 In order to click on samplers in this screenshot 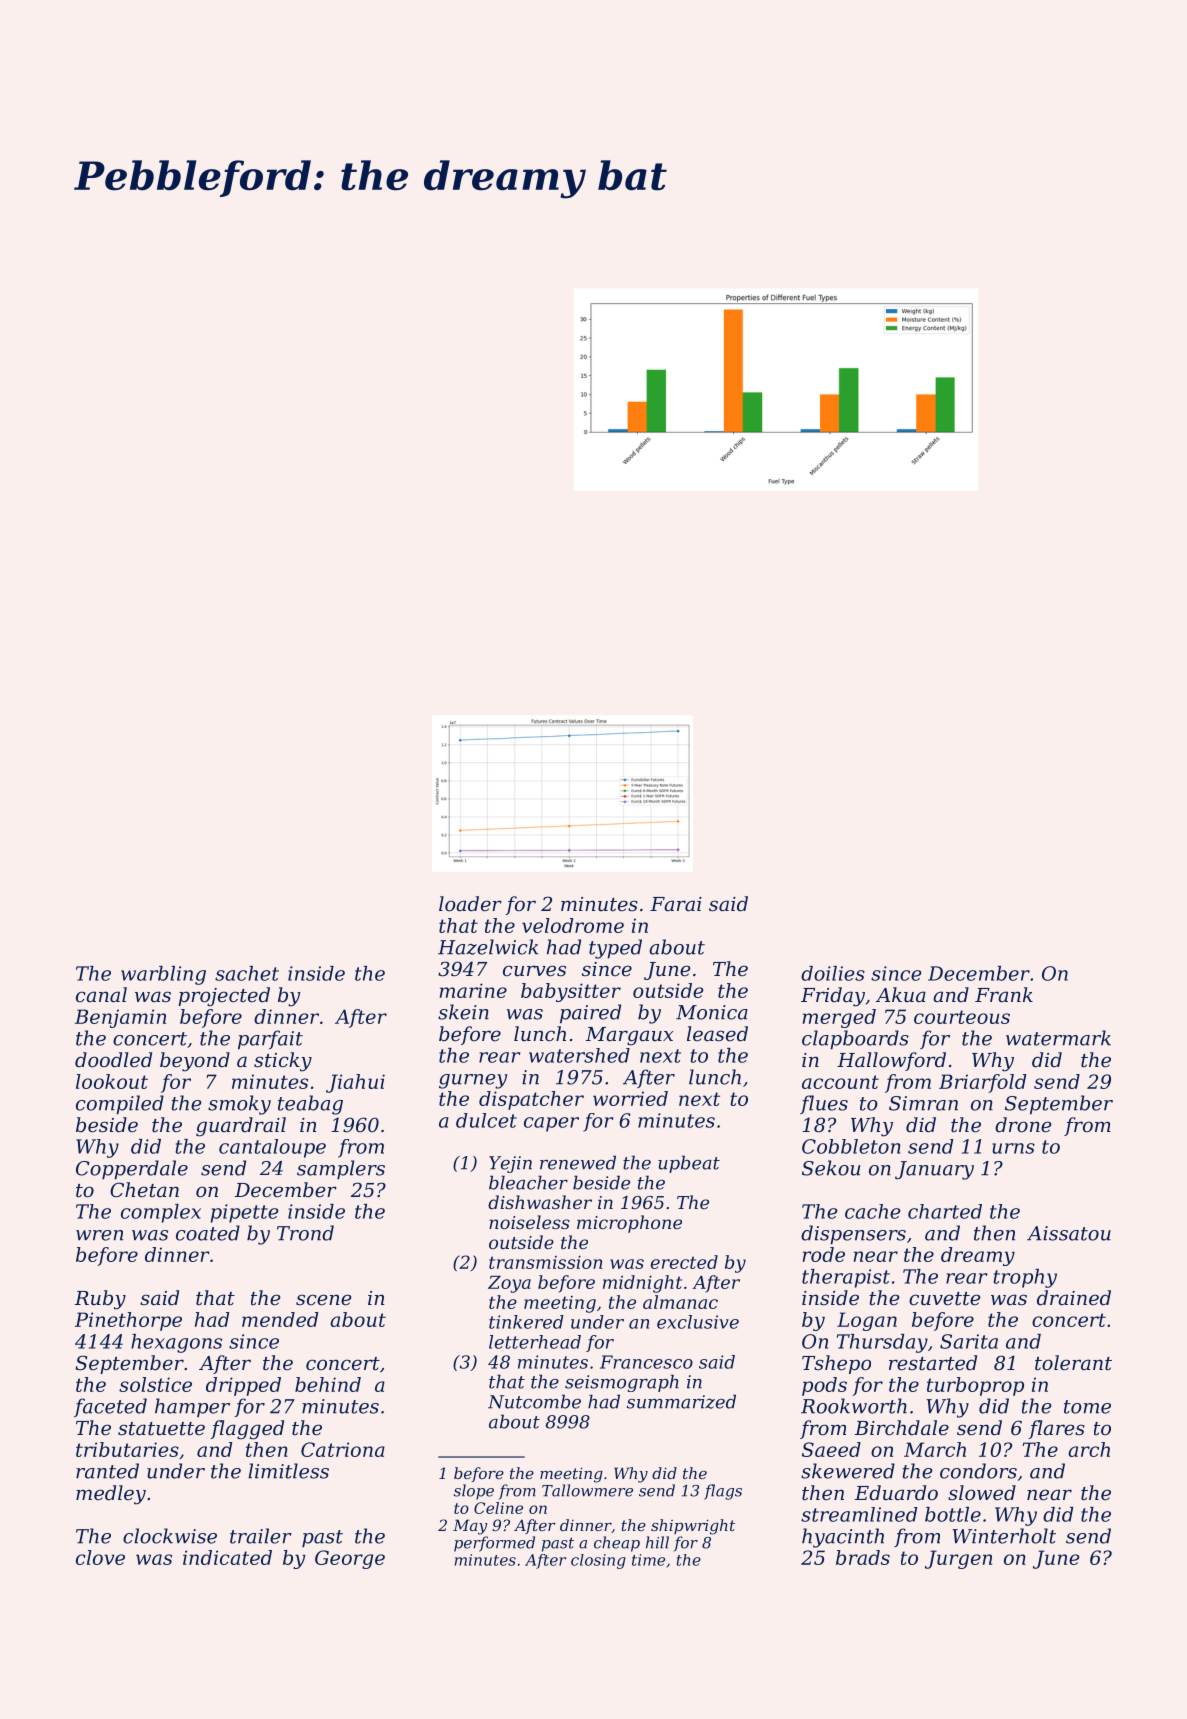, I will do `click(341, 1170)`.
